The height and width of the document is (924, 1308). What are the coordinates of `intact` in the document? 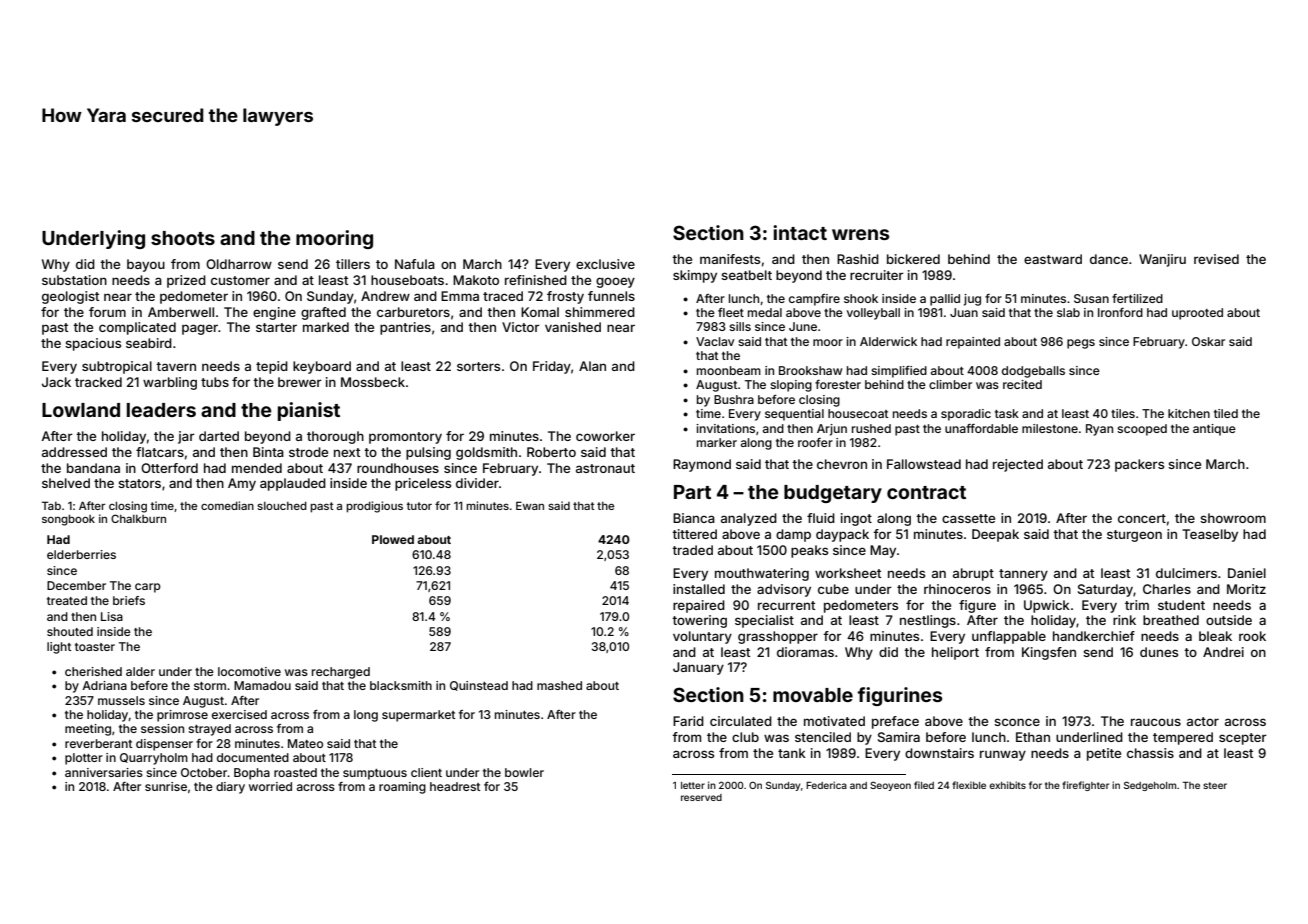 It's located at (800, 232).
